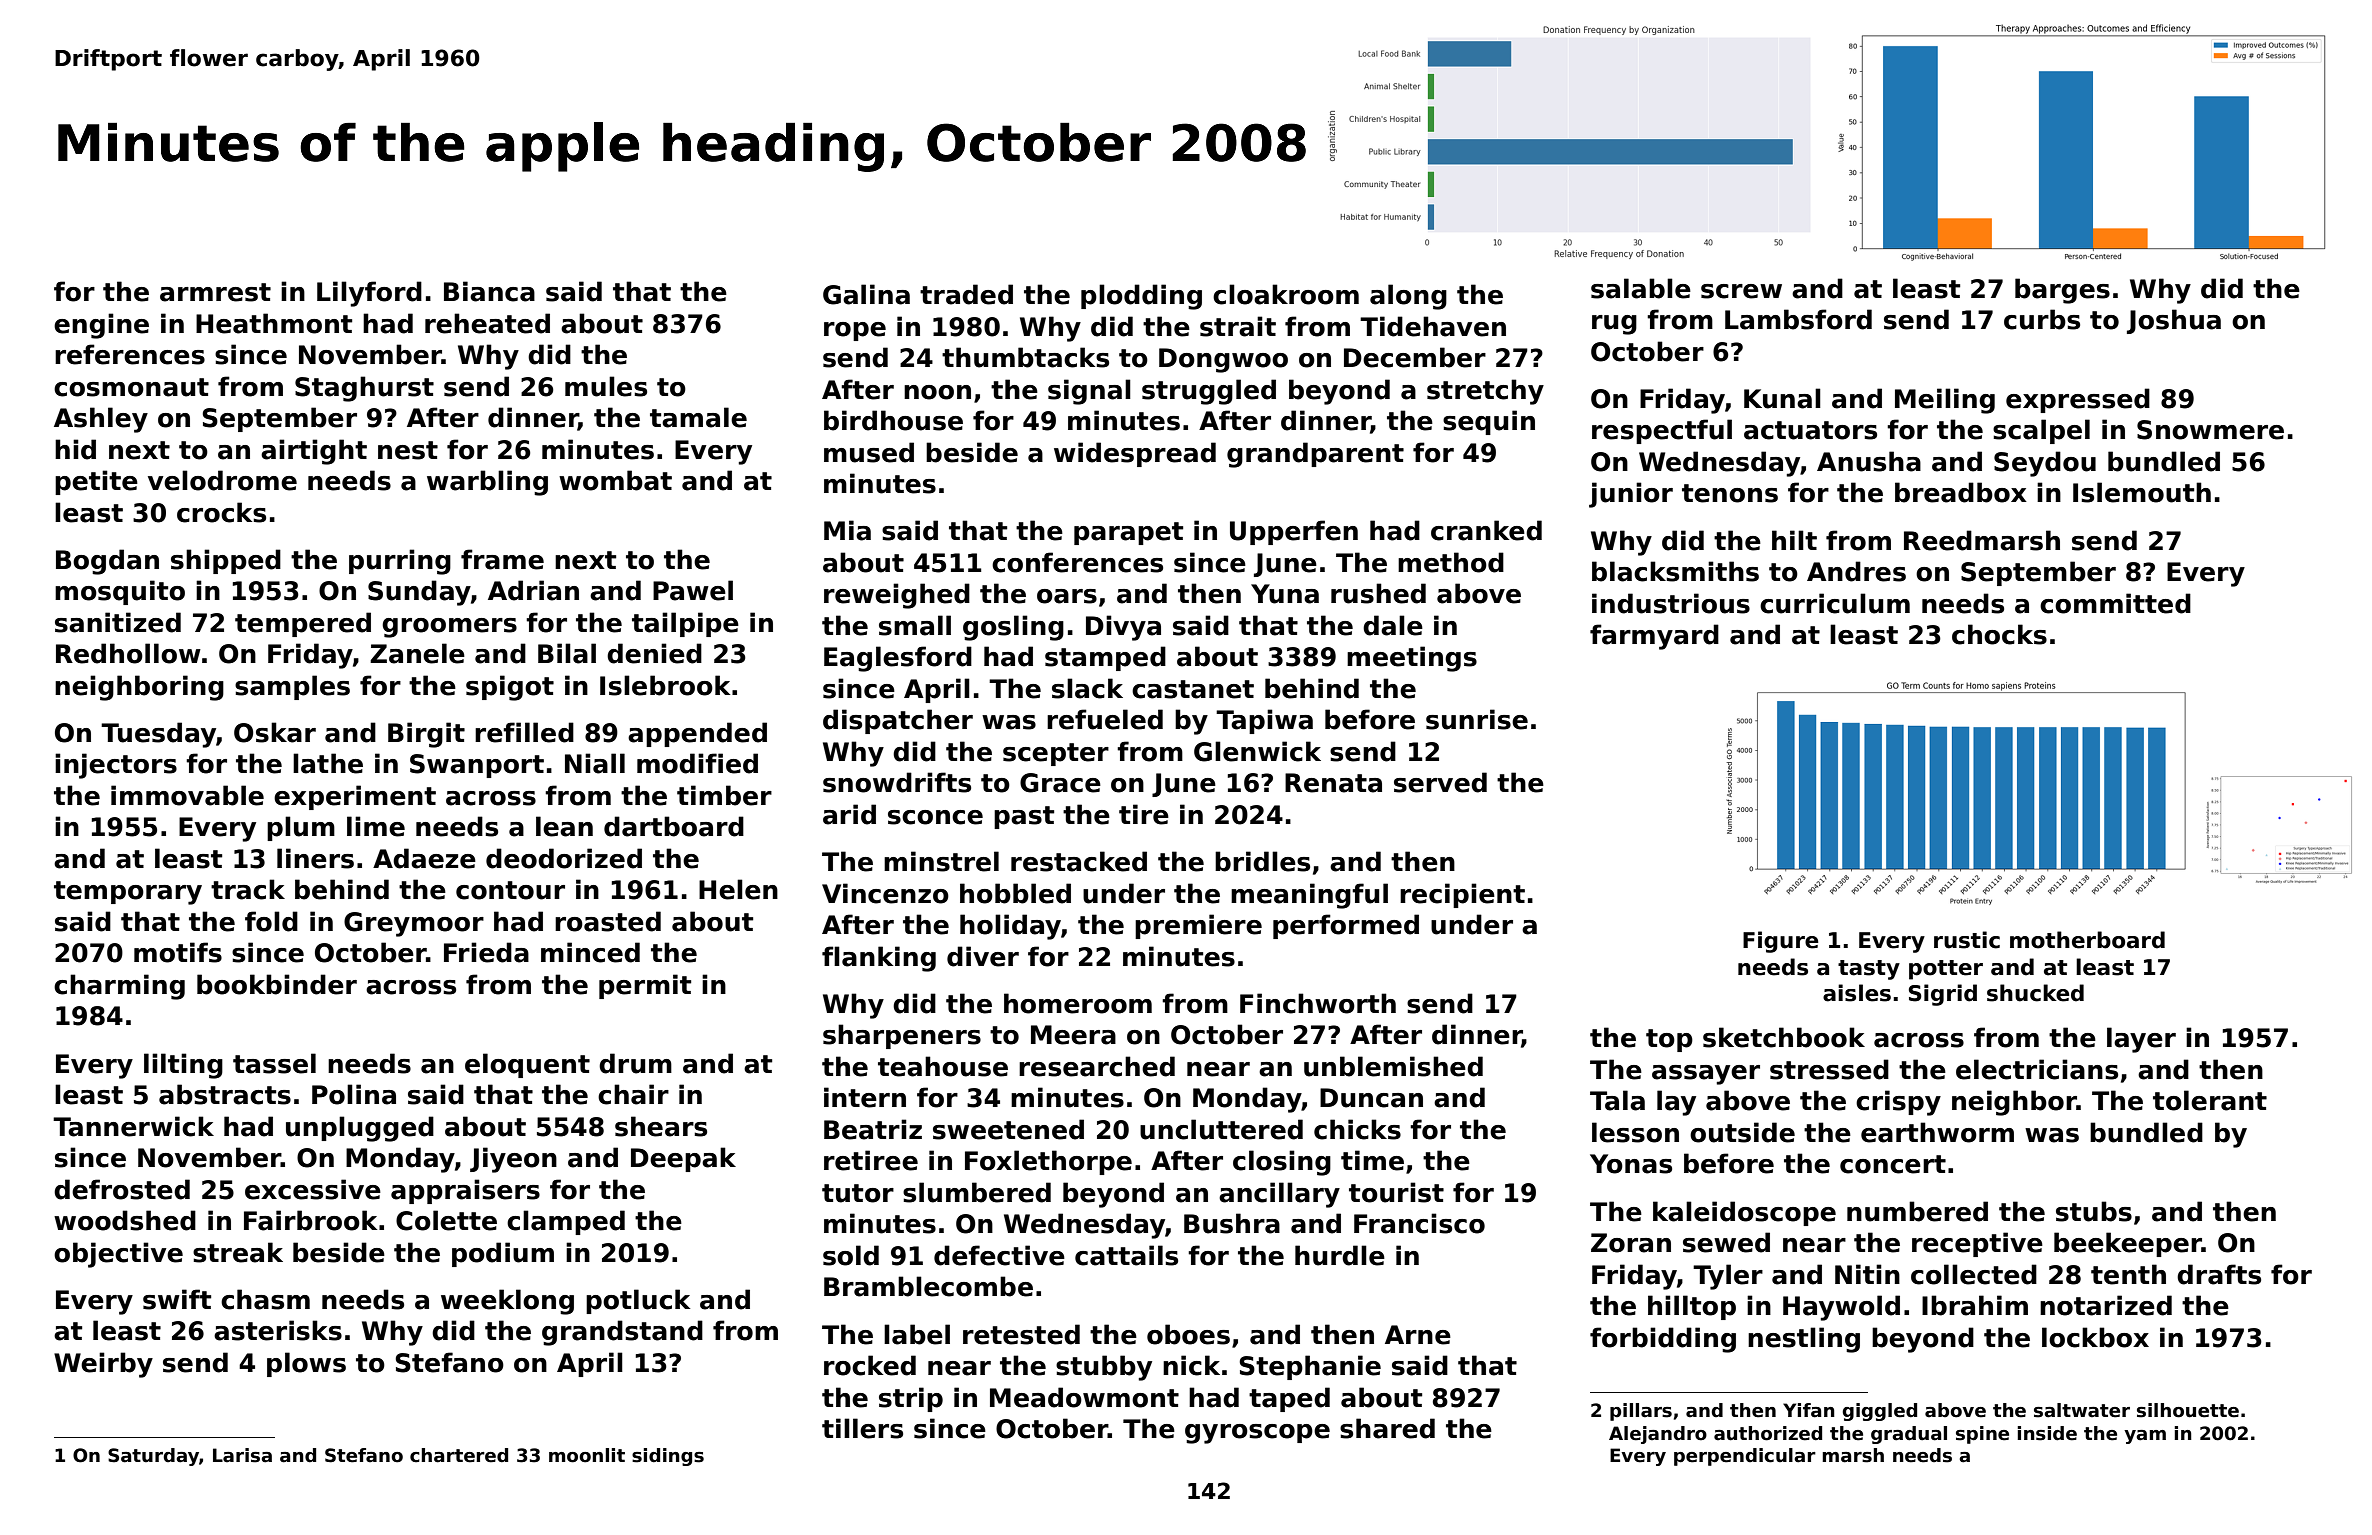 The height and width of the screenshot is (1535, 2372). Describe the element at coordinates (1126, 1255) in the screenshot. I see `cattails` at that location.
